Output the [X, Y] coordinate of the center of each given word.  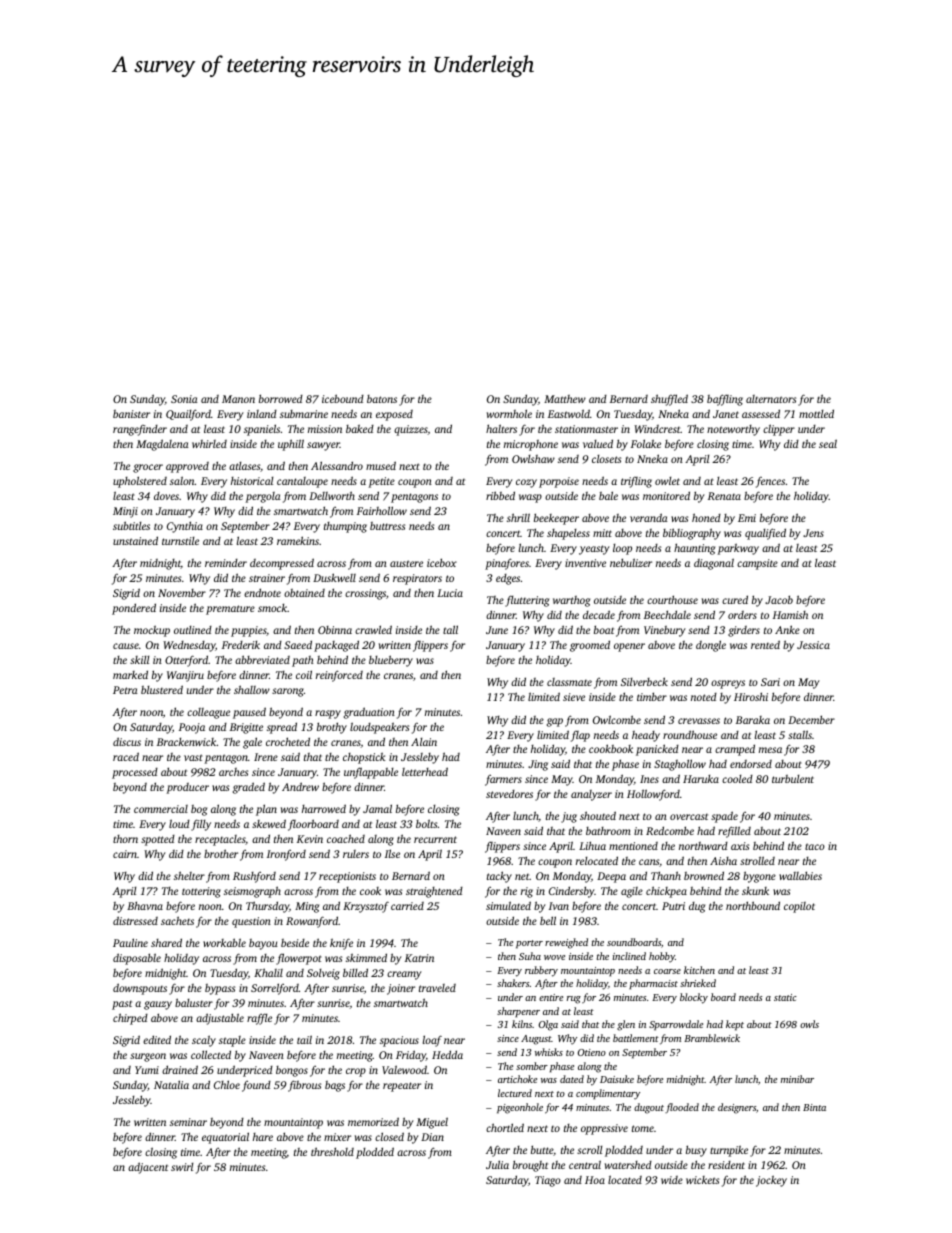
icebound [343, 398]
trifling [636, 482]
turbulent [793, 779]
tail [304, 1039]
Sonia [184, 399]
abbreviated [262, 659]
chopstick [364, 758]
